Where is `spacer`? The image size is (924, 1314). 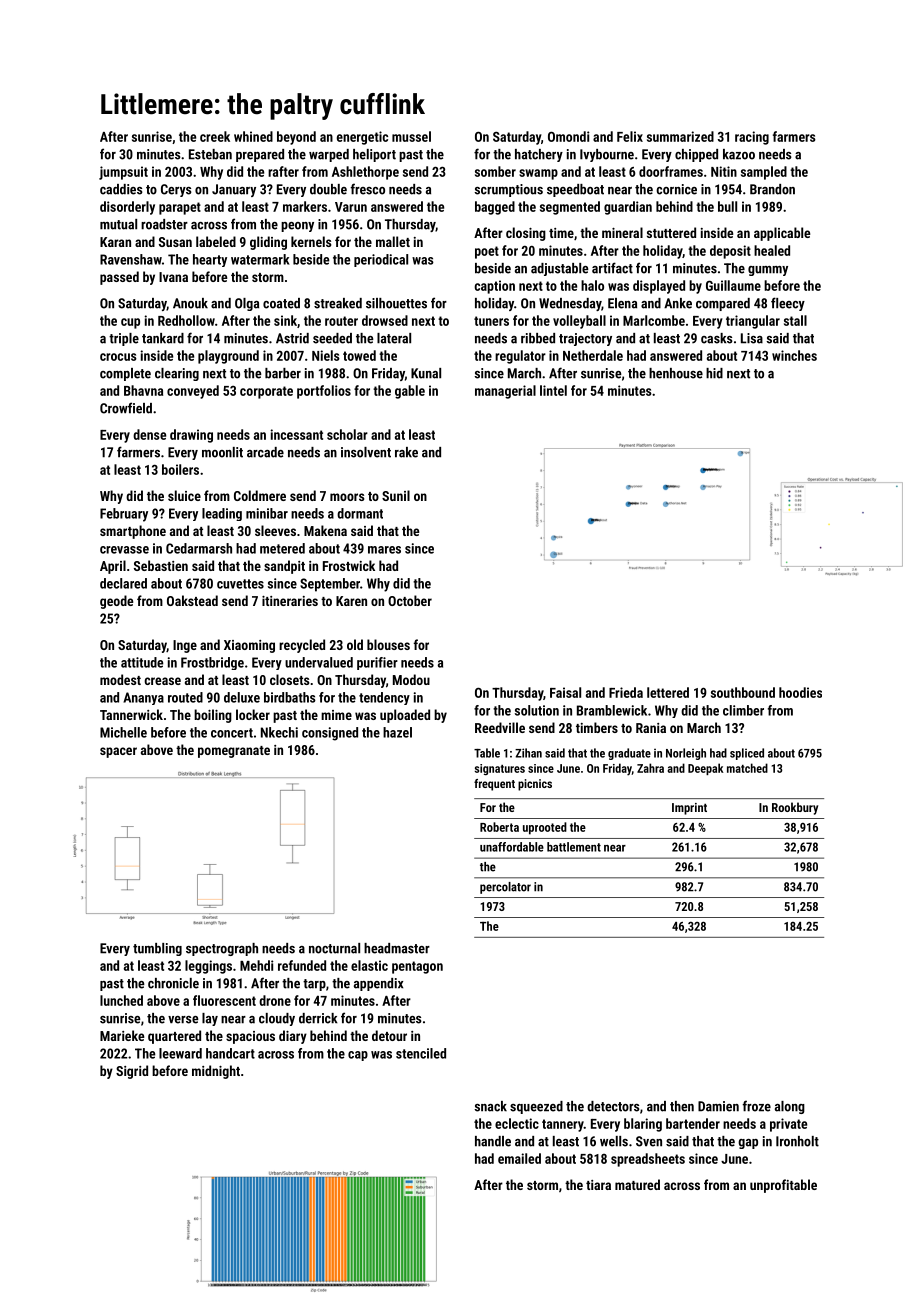
spacer is located at coordinates (118, 752).
